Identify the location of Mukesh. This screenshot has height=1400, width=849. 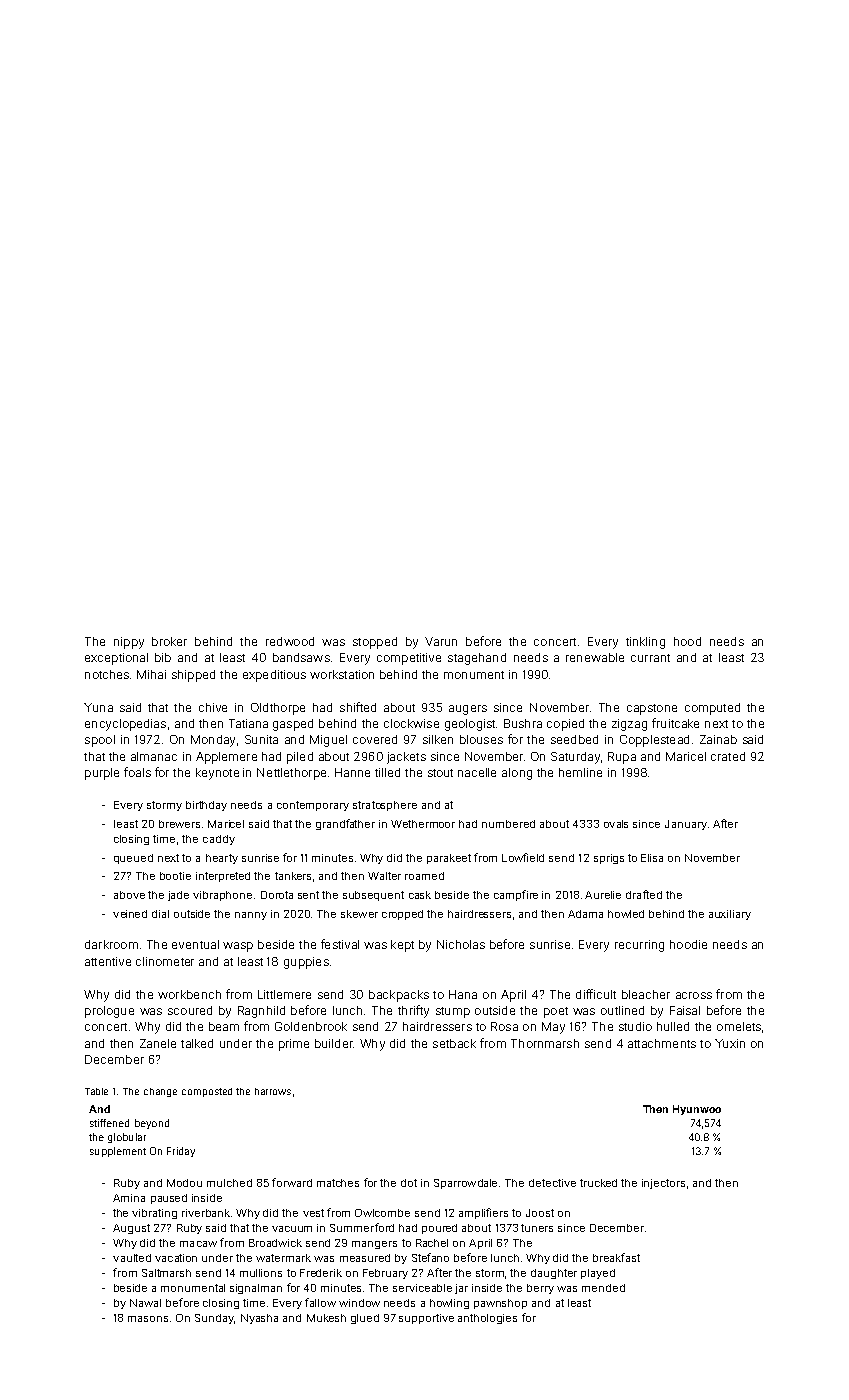
(326, 1318).
